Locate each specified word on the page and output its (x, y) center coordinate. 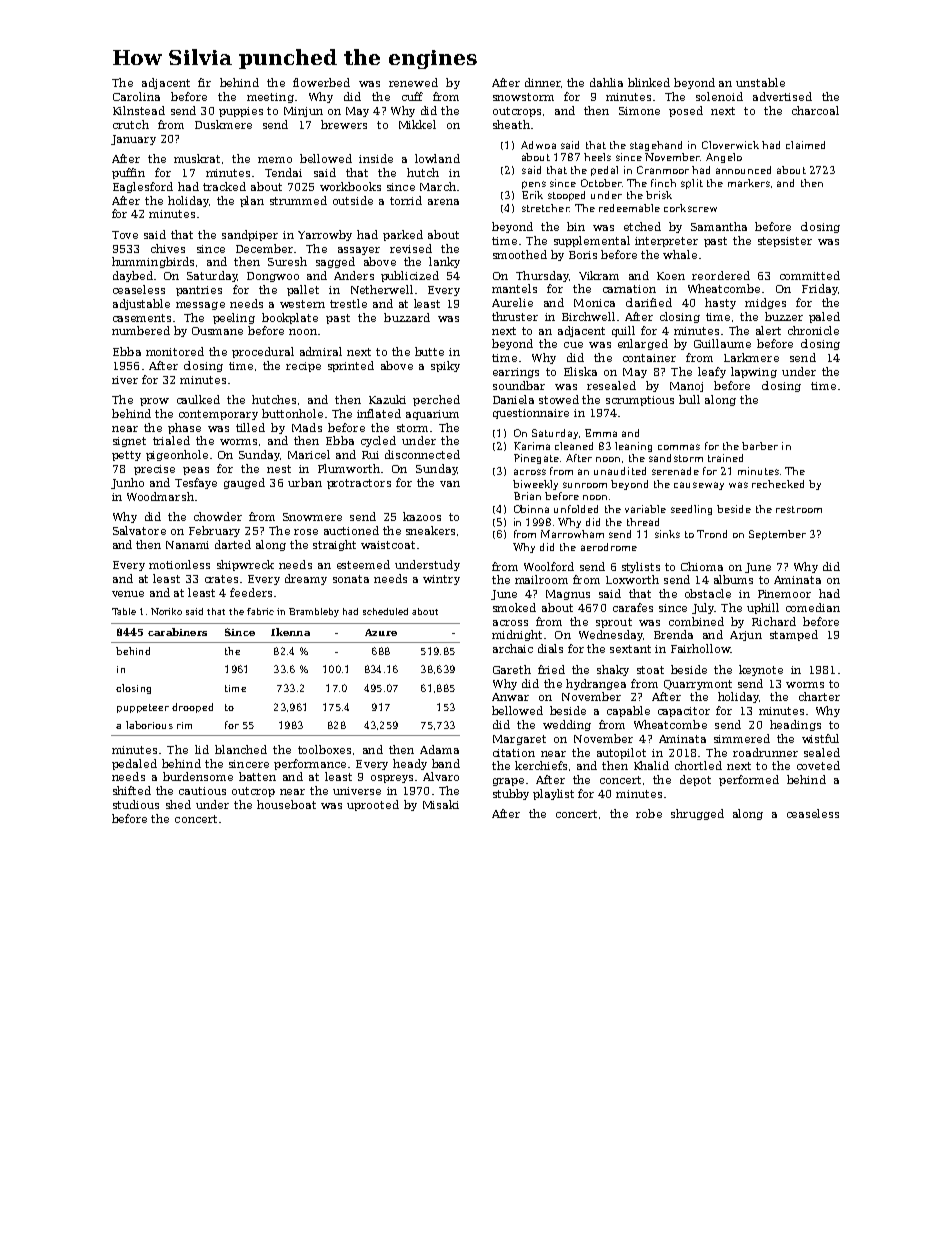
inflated (379, 413)
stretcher (546, 208)
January (133, 140)
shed (178, 804)
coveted (818, 765)
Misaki (441, 804)
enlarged (643, 344)
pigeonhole (177, 455)
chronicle (813, 330)
